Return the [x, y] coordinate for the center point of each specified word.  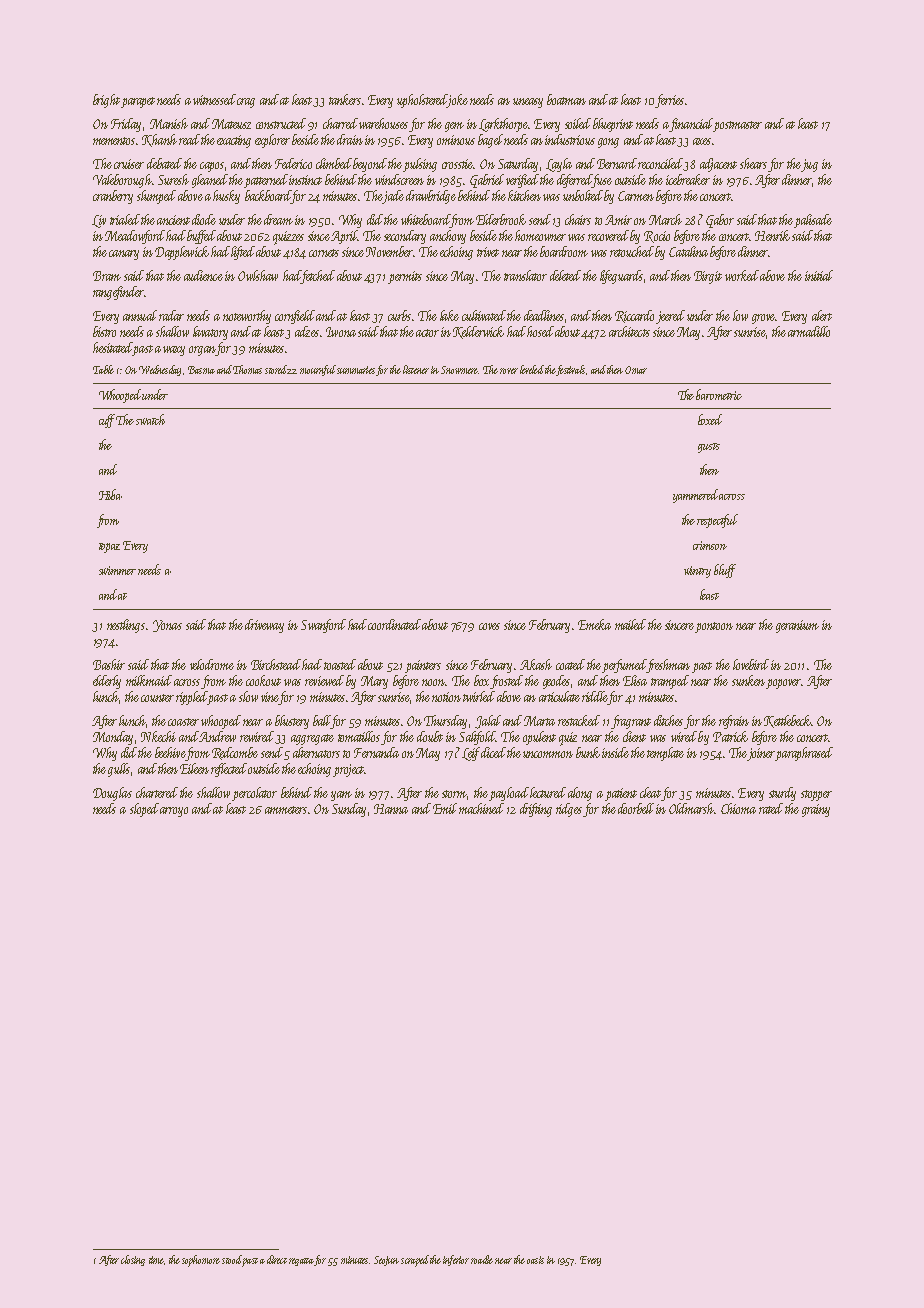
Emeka [594, 624]
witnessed [214, 99]
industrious [570, 139]
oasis [535, 1260]
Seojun [386, 1261]
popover [783, 684]
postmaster [737, 126]
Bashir [109, 664]
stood [232, 1259]
